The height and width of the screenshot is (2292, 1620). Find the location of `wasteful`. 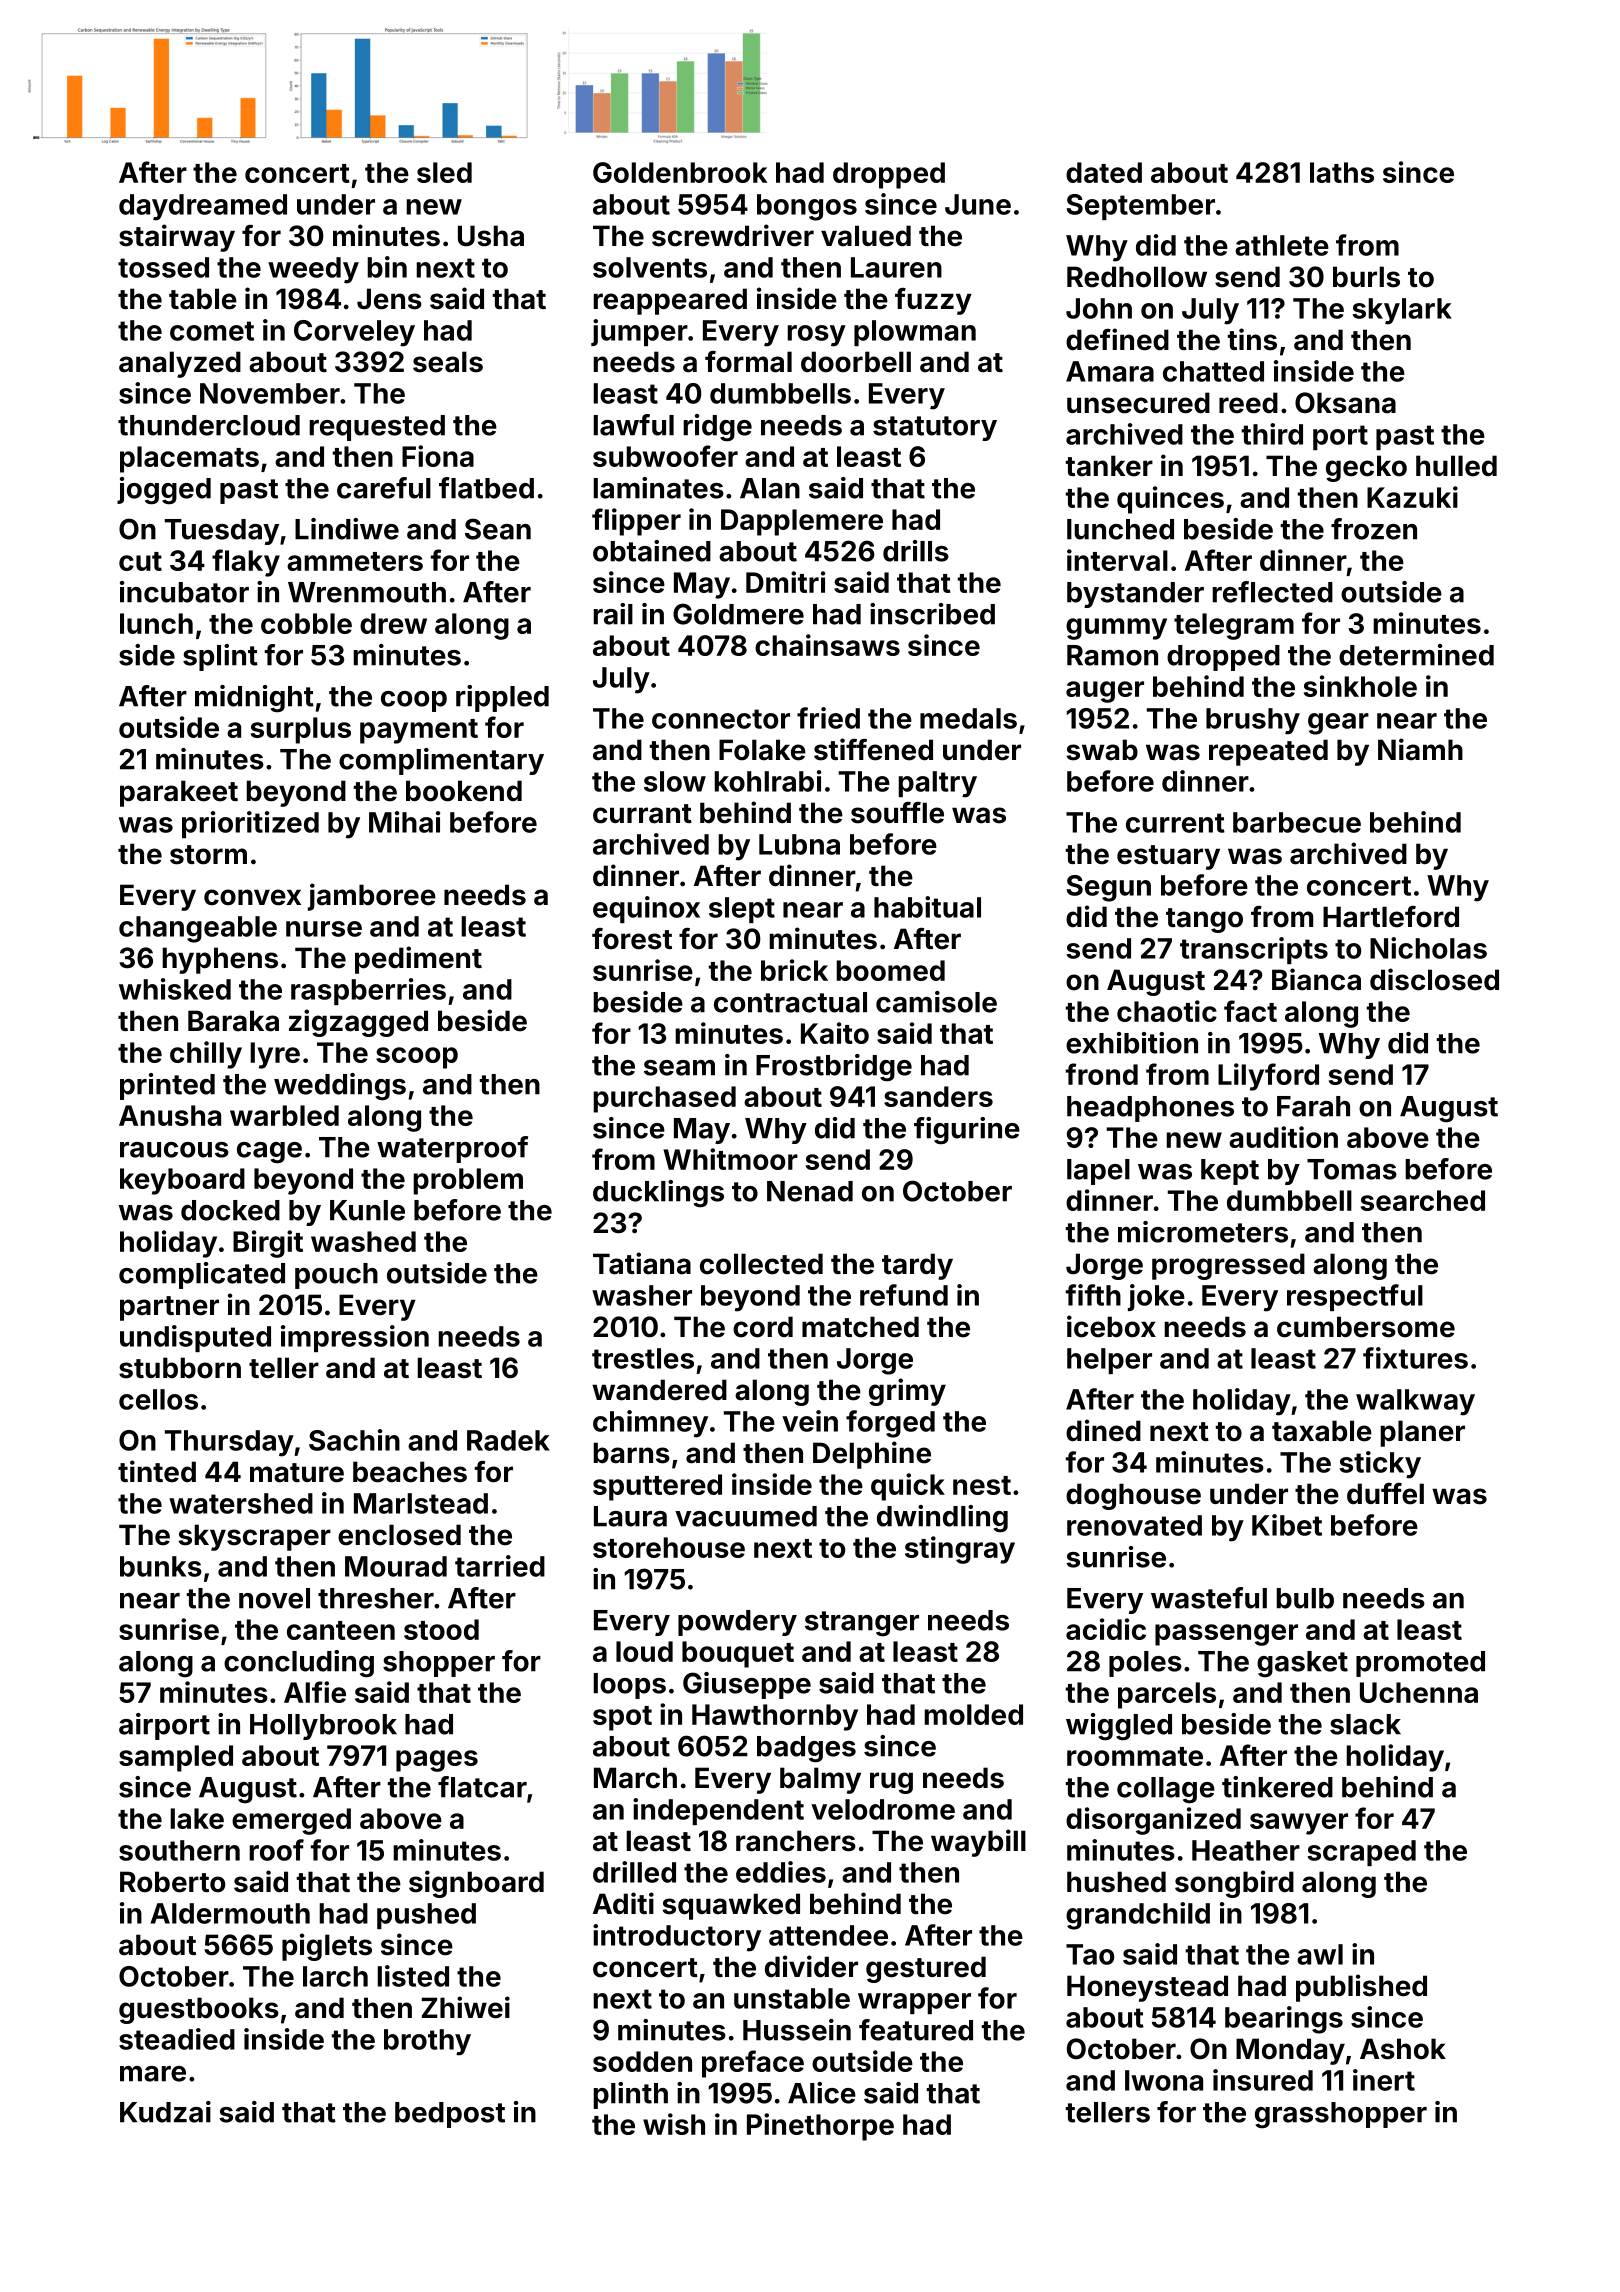

wasteful is located at coordinates (1209, 1598).
